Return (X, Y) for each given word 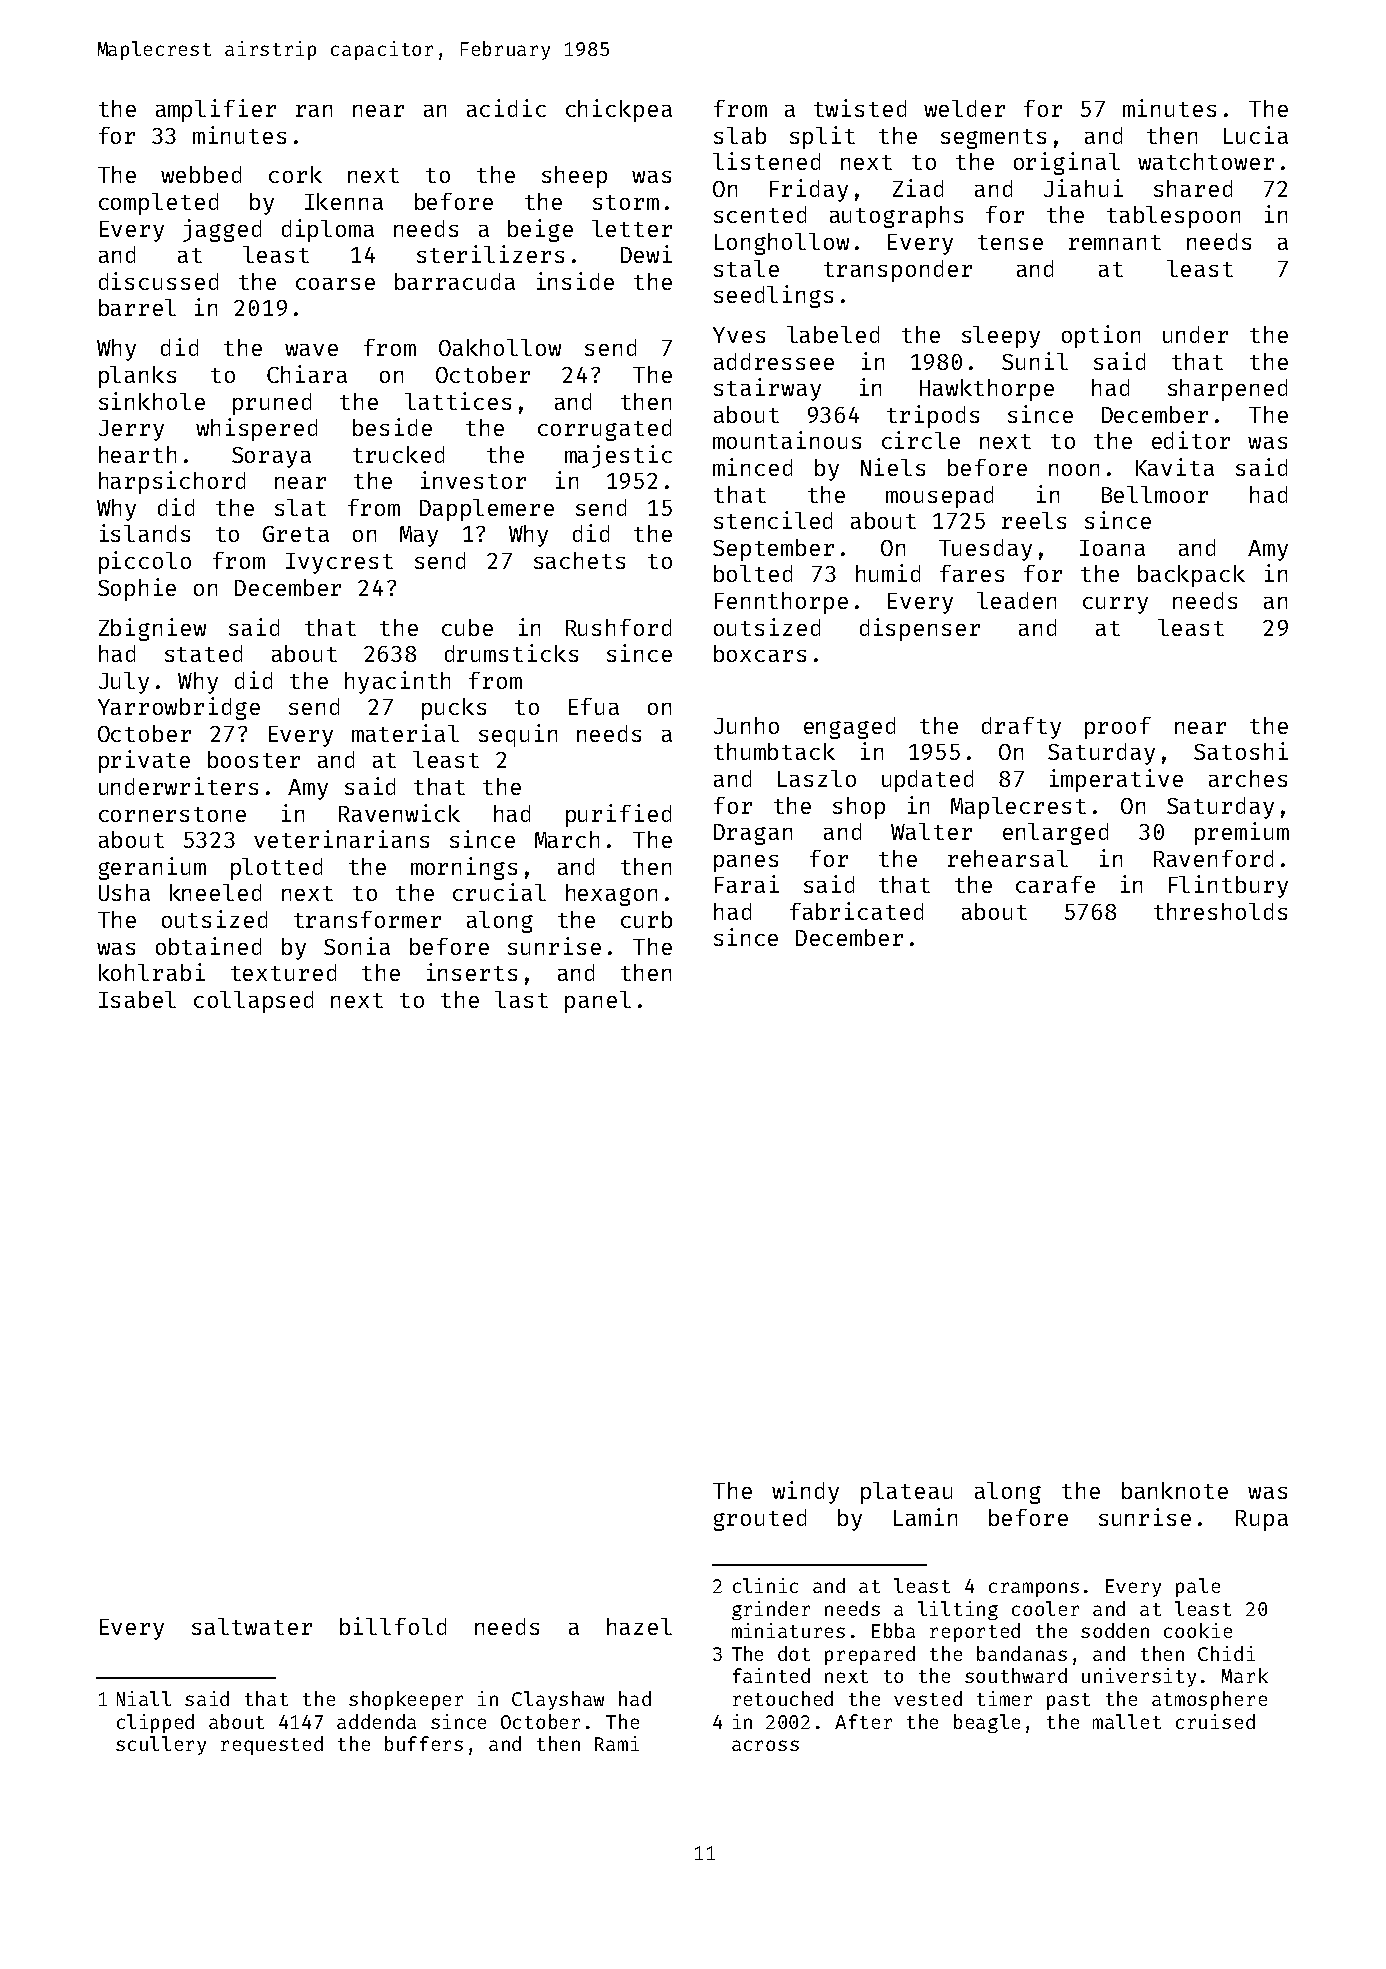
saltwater (252, 1626)
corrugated (604, 430)
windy (805, 1492)
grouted (760, 1520)
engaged (849, 728)
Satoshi (1241, 751)
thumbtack (774, 751)
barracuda (455, 281)
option (1101, 336)
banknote (1175, 1490)
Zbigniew (152, 629)
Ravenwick (399, 813)
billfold (393, 1626)
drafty (1021, 728)
